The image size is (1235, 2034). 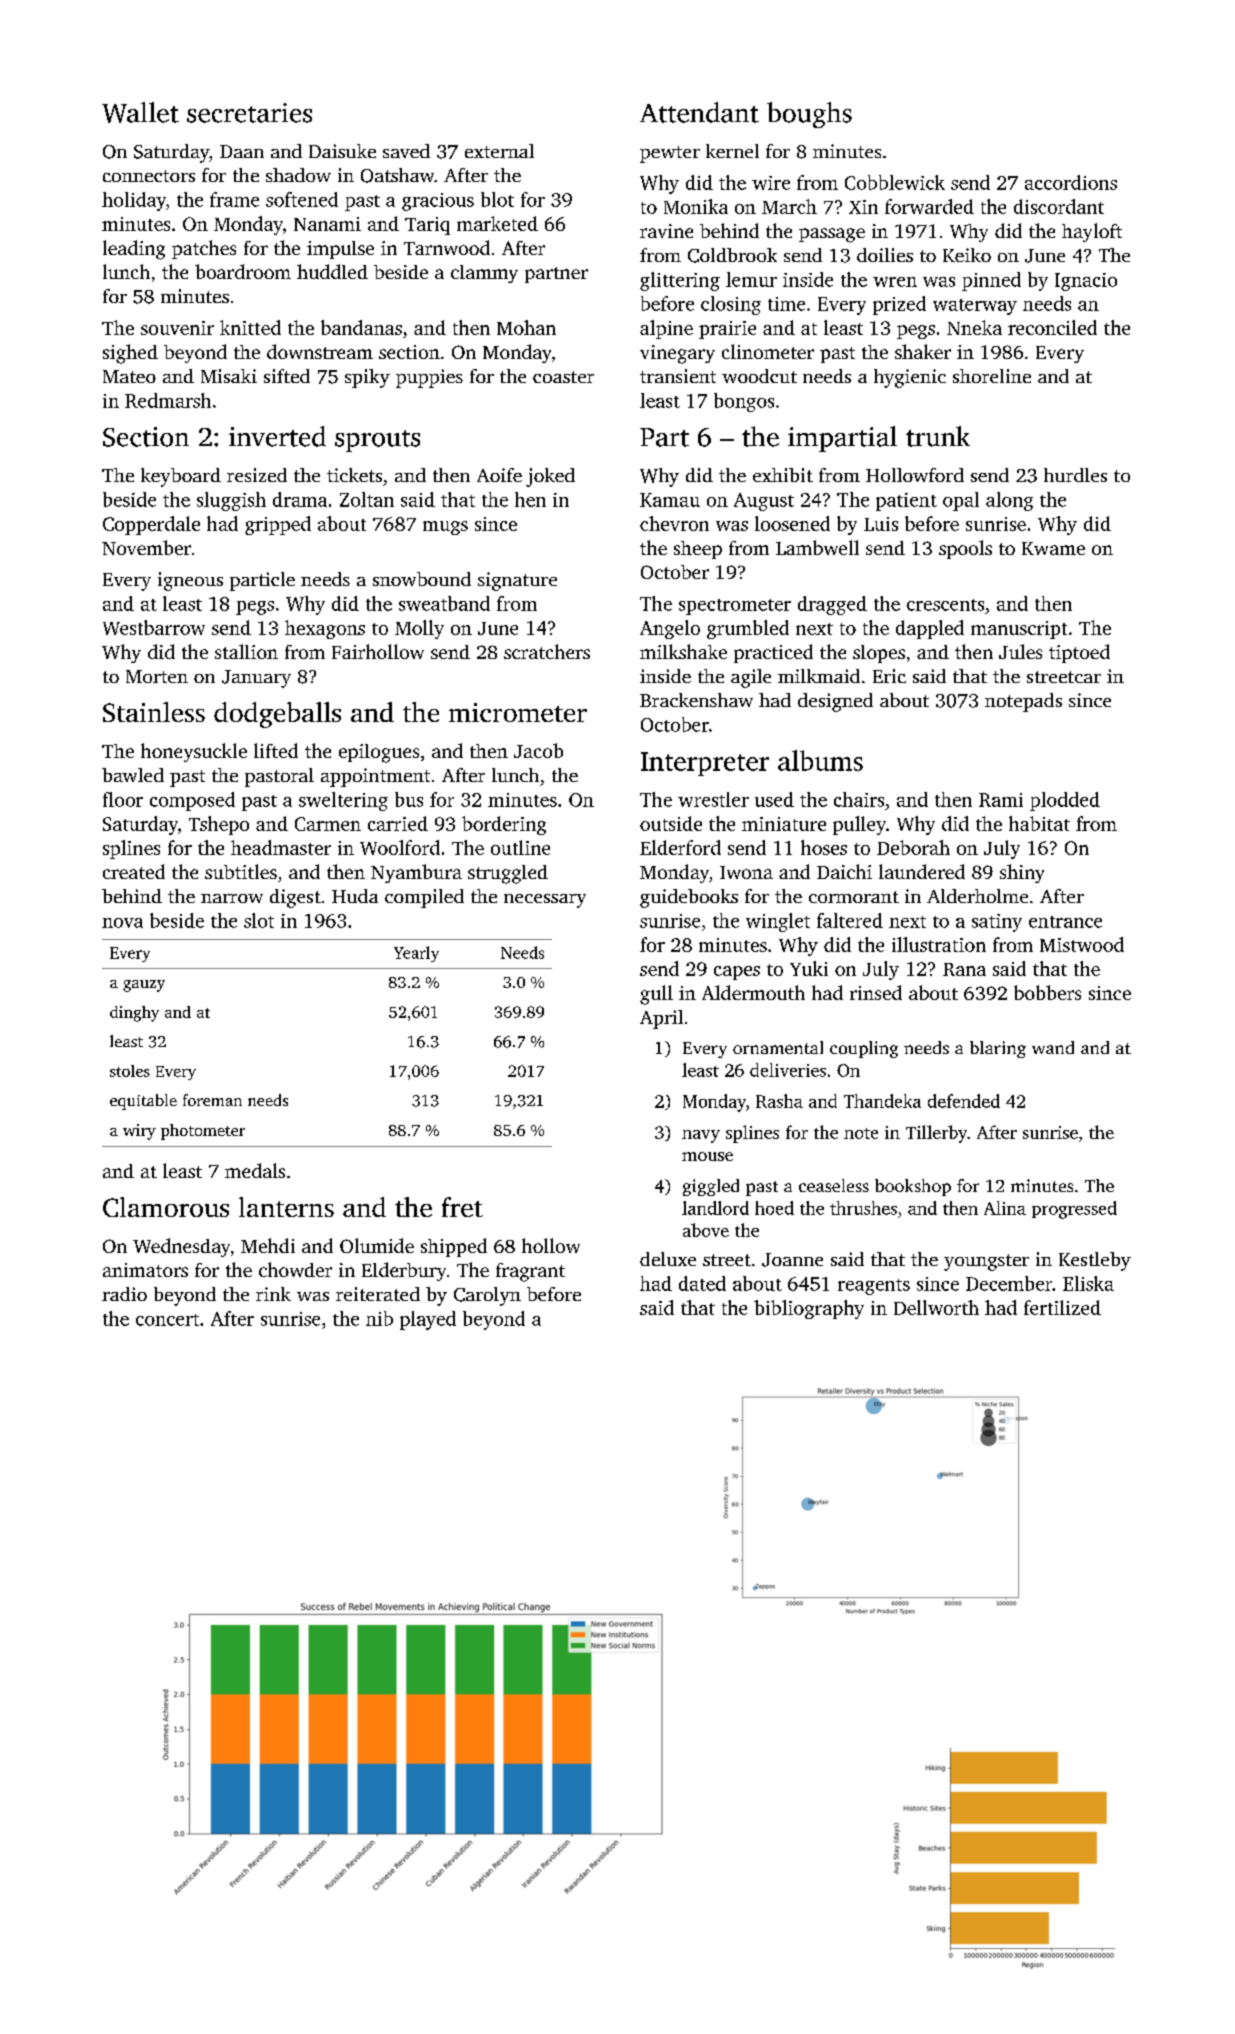 What do you see at coordinates (563, 377) in the page?
I see `coaster` at bounding box center [563, 377].
